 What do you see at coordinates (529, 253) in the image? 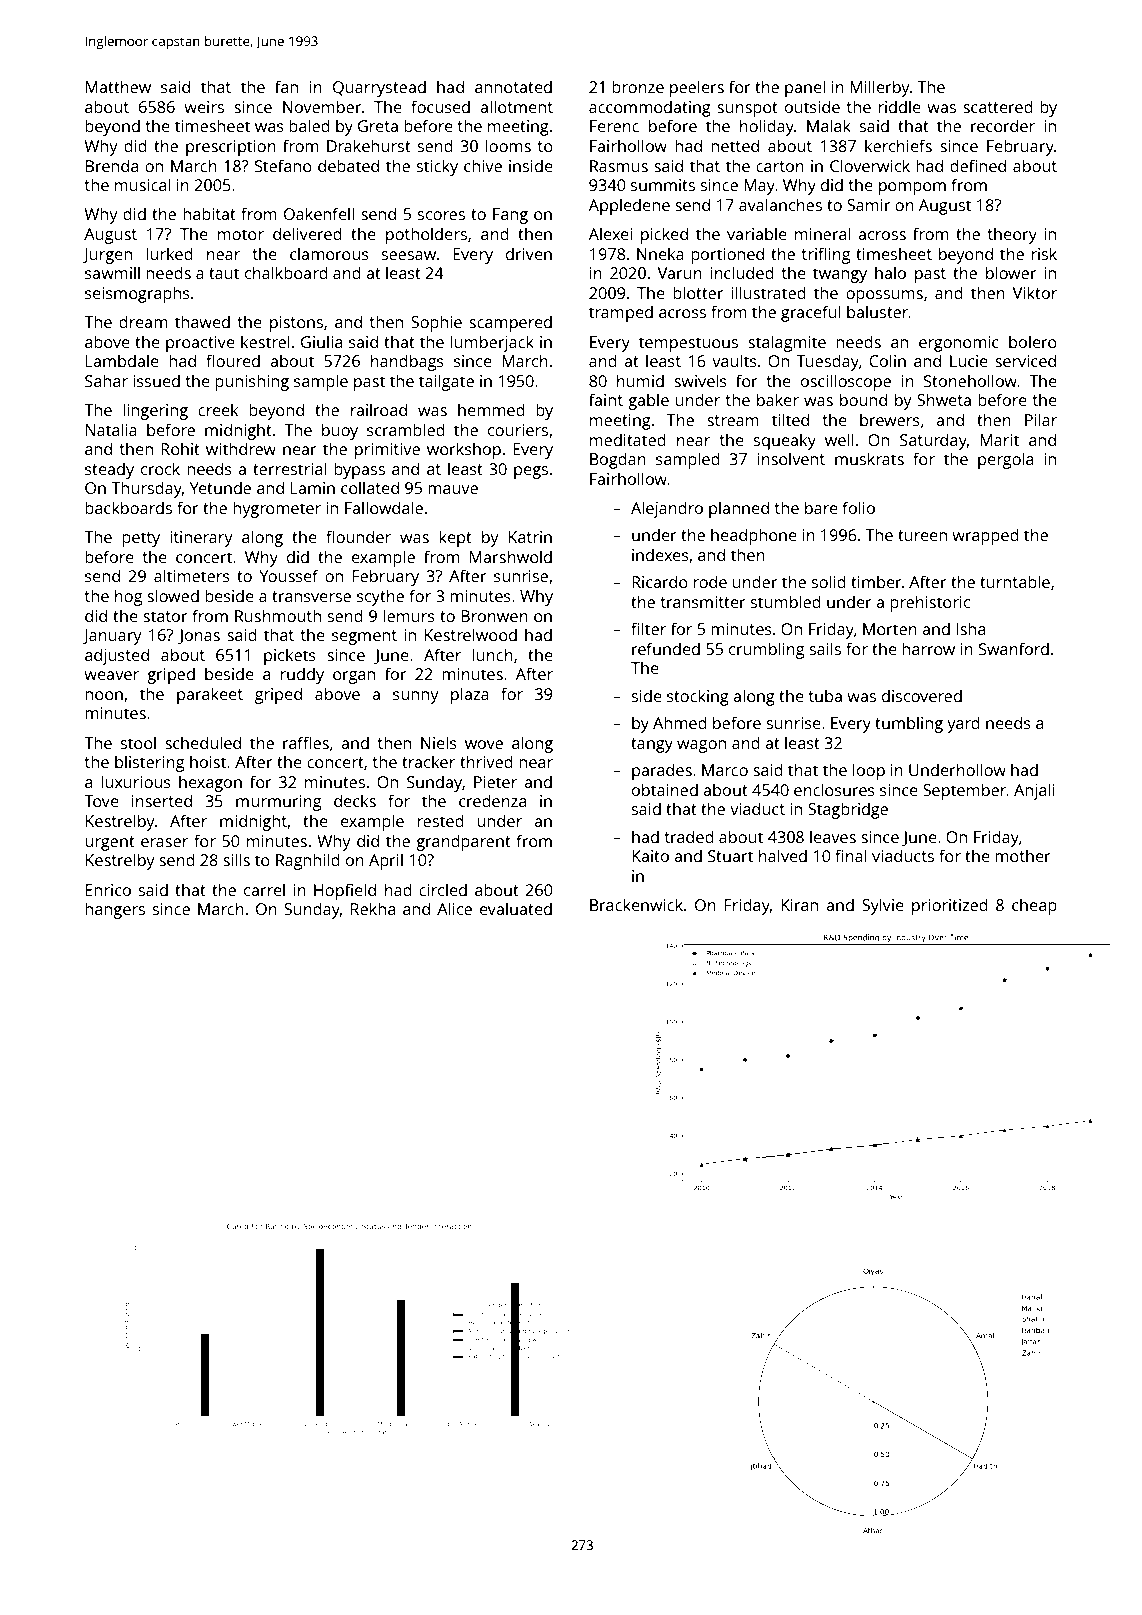
I see `driven` at bounding box center [529, 253].
